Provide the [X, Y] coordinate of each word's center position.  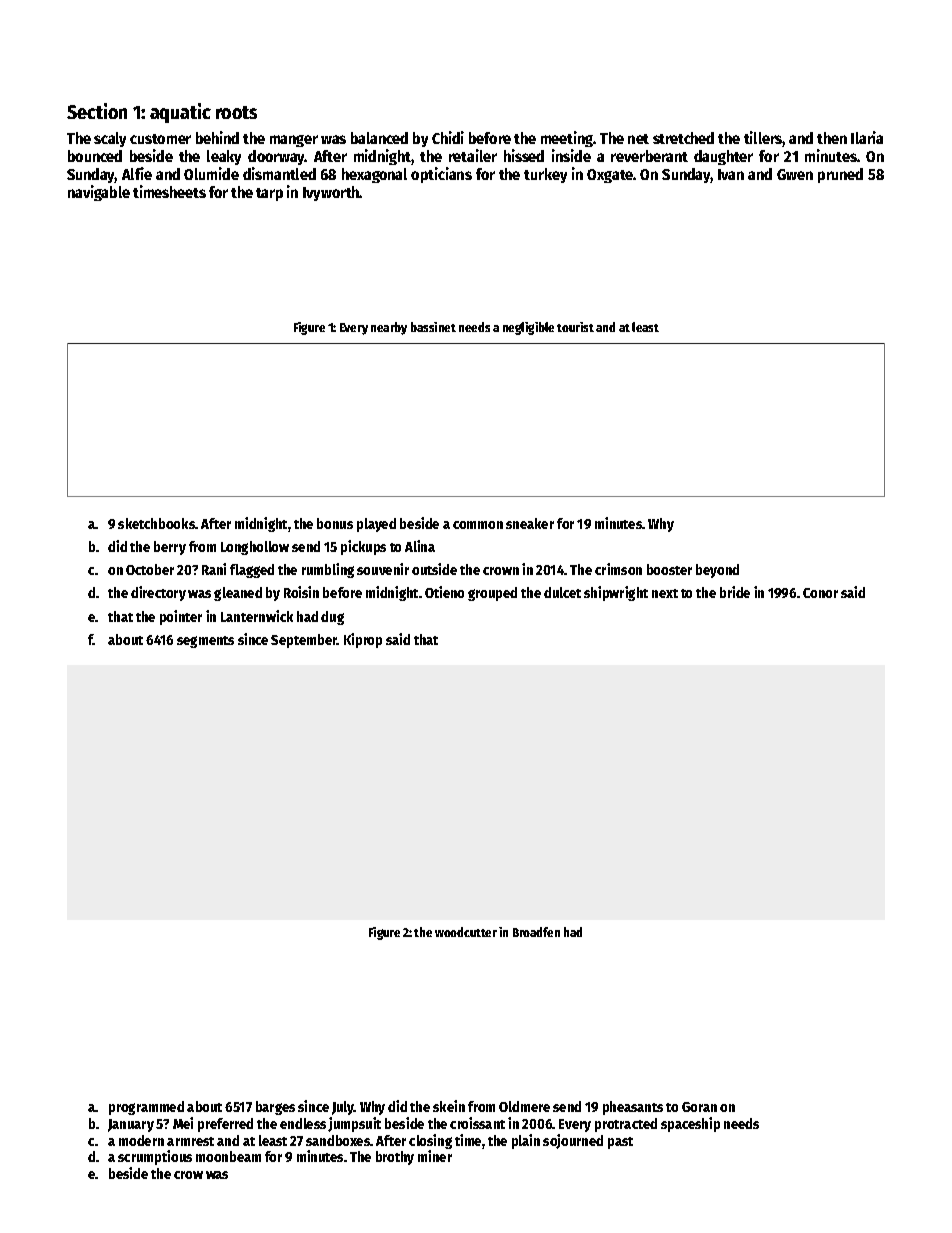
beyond [717, 571]
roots [236, 112]
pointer [181, 617]
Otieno [444, 592]
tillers [763, 139]
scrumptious [155, 1157]
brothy [395, 1158]
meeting [567, 139]
